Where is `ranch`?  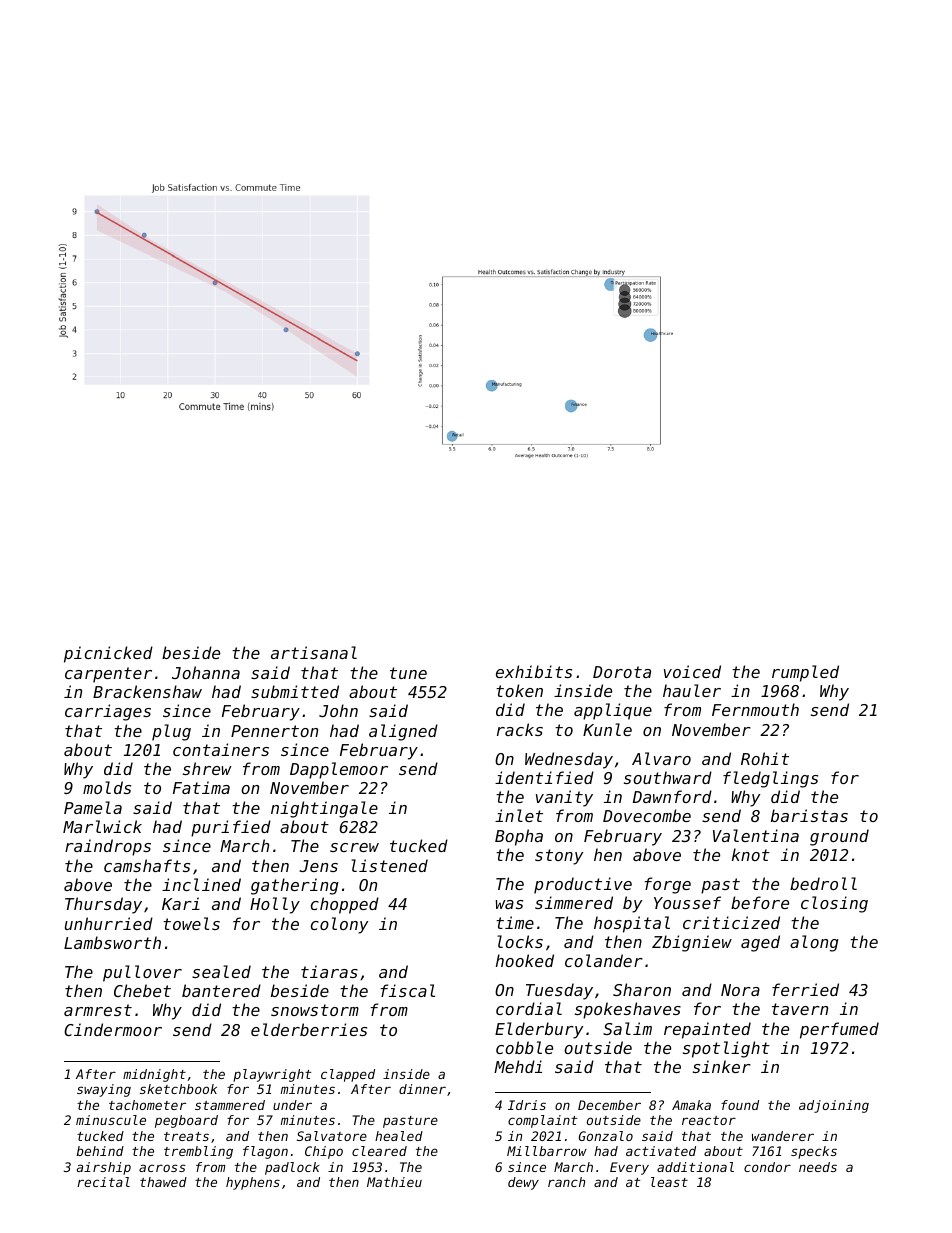
ranch is located at coordinates (566, 1182).
